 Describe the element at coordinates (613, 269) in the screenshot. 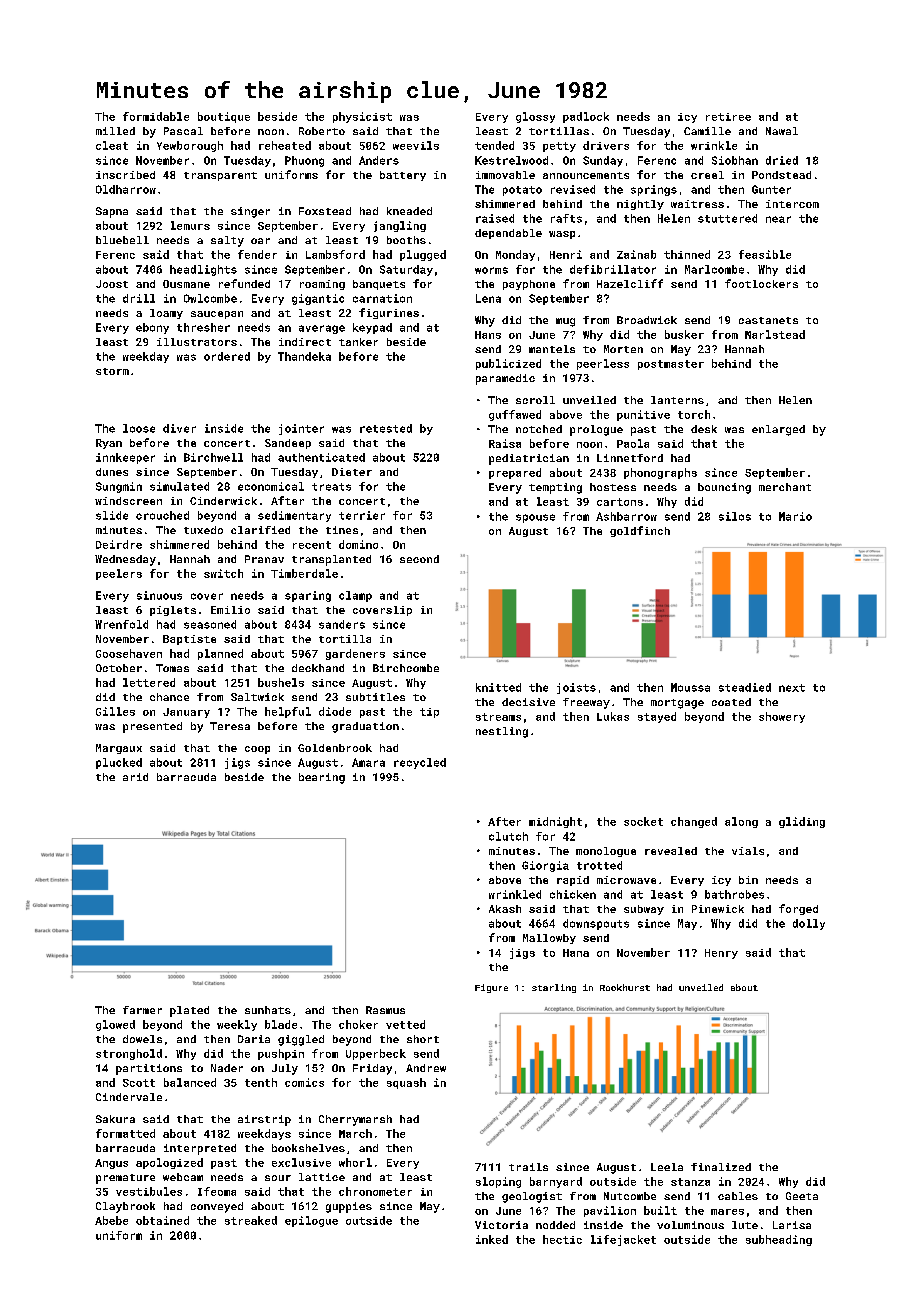

I see `defibrillator` at that location.
